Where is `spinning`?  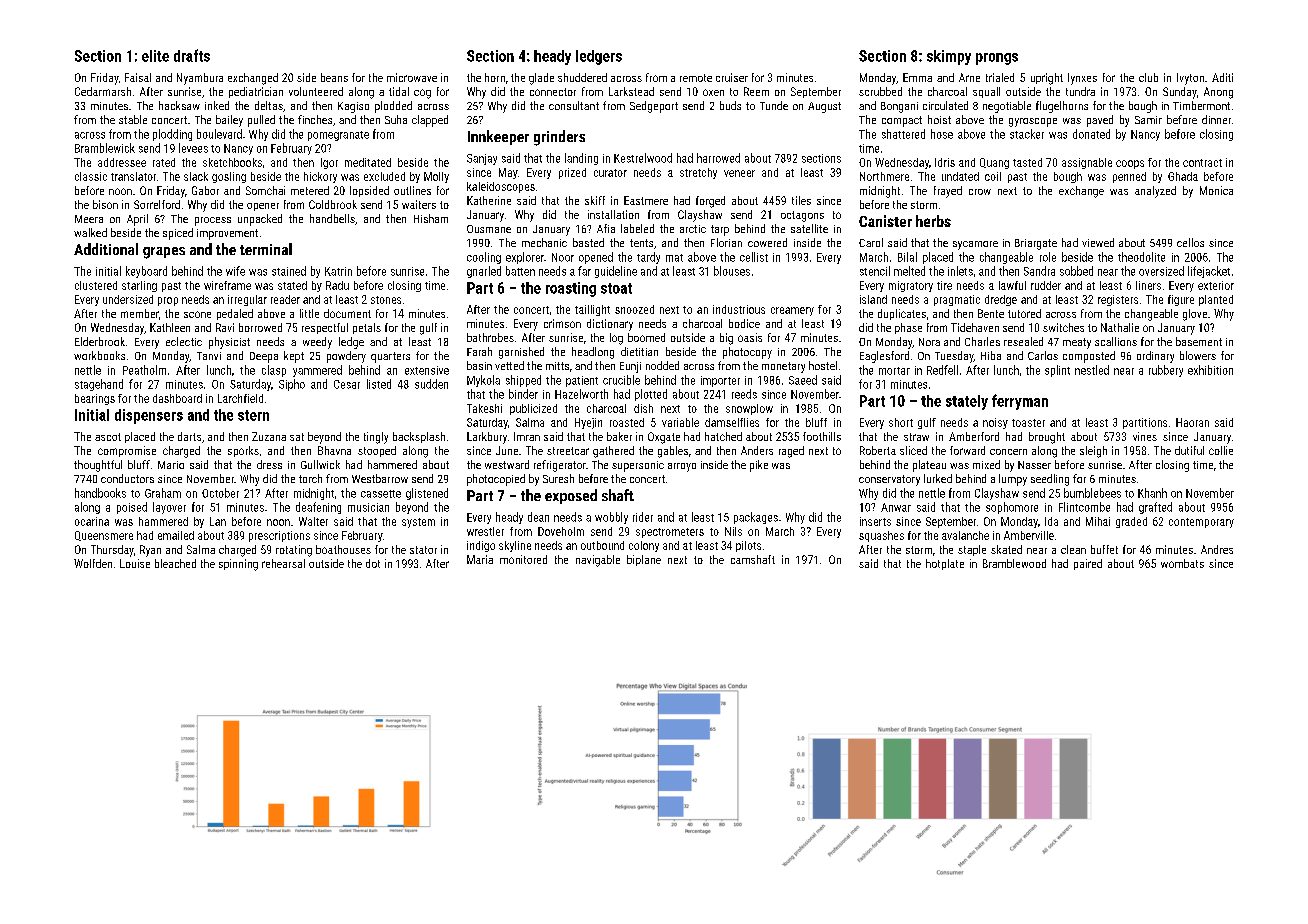 spinning is located at coordinates (238, 565).
